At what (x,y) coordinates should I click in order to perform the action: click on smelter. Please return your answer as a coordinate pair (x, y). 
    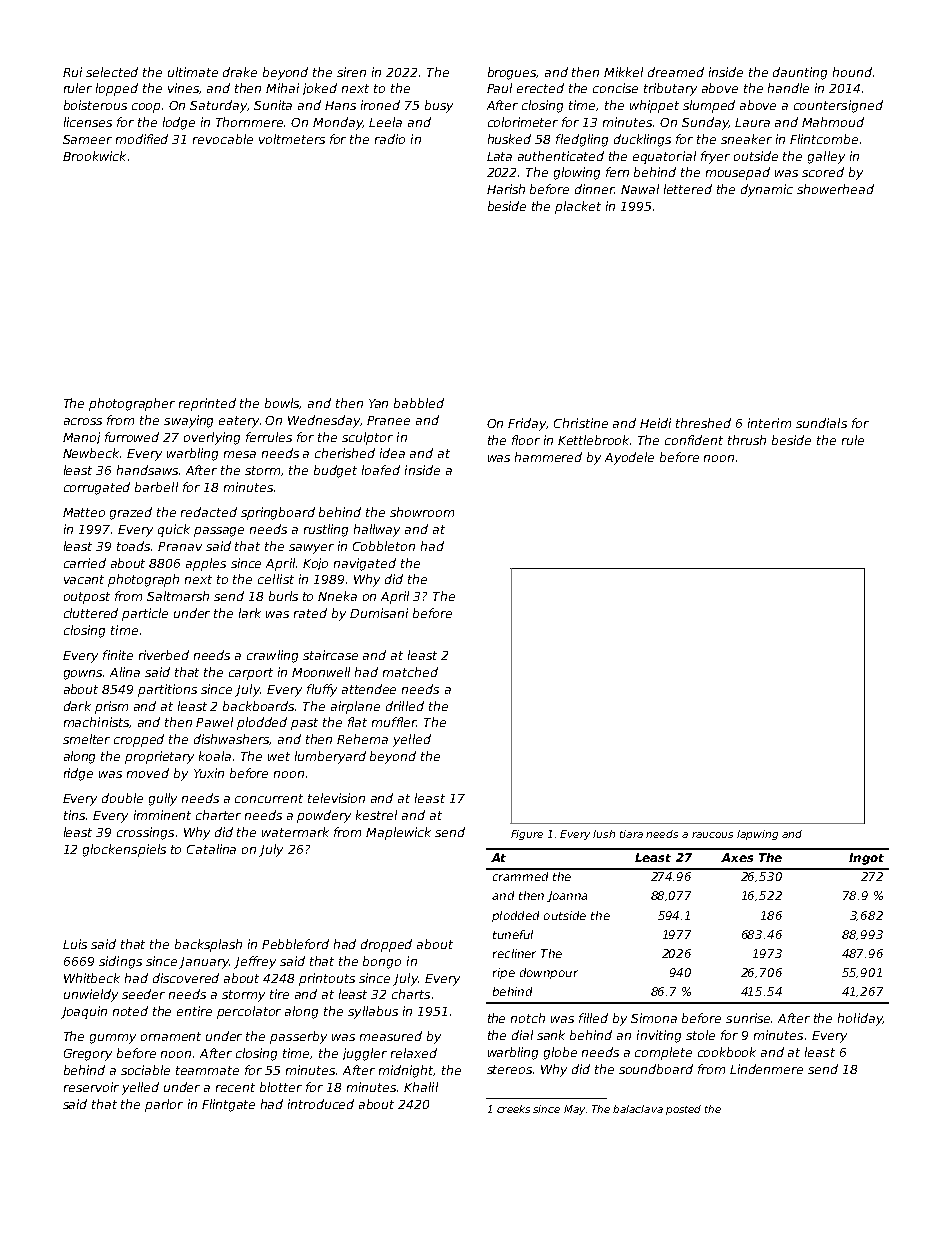
    Looking at the image, I should click on (86, 739).
